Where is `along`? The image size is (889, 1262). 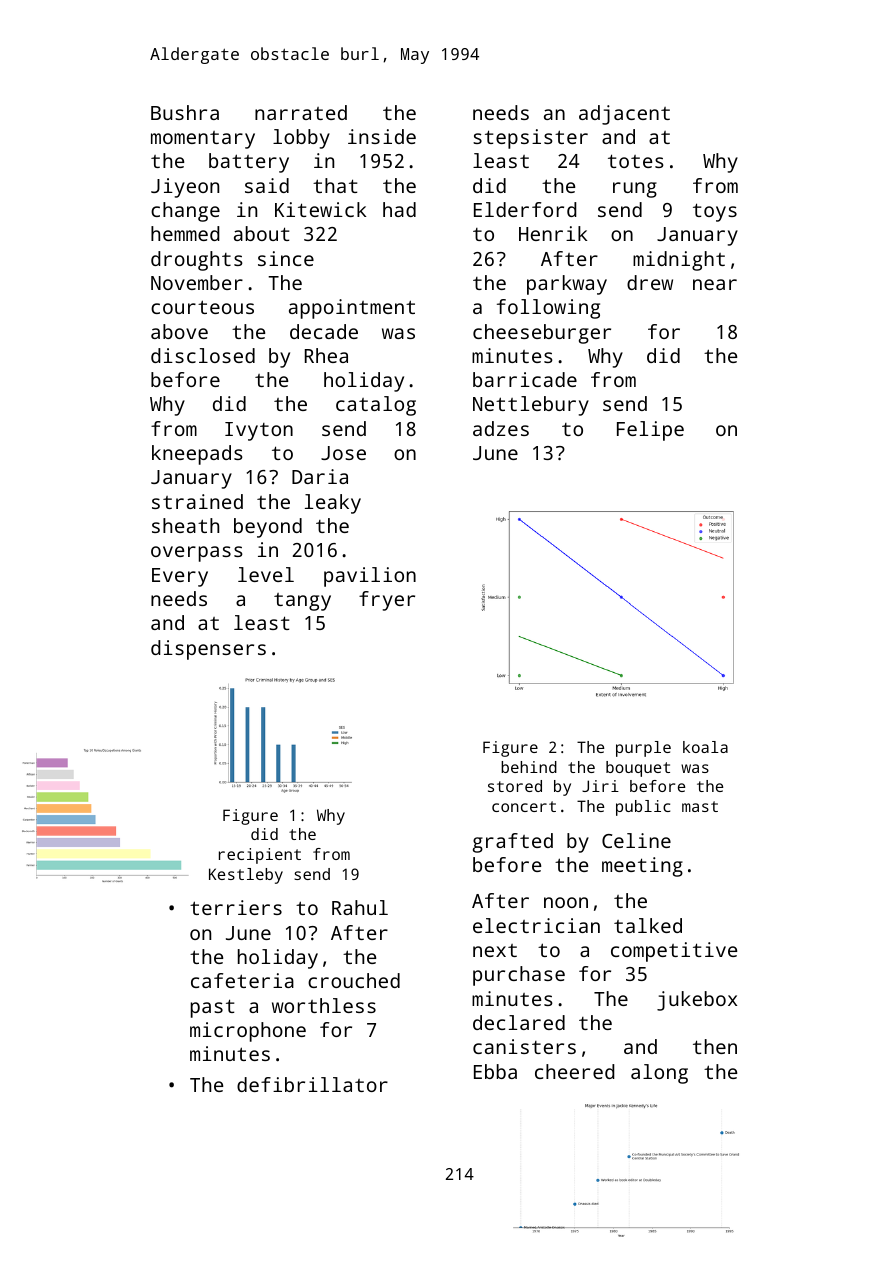
along is located at coordinates (659, 1074).
